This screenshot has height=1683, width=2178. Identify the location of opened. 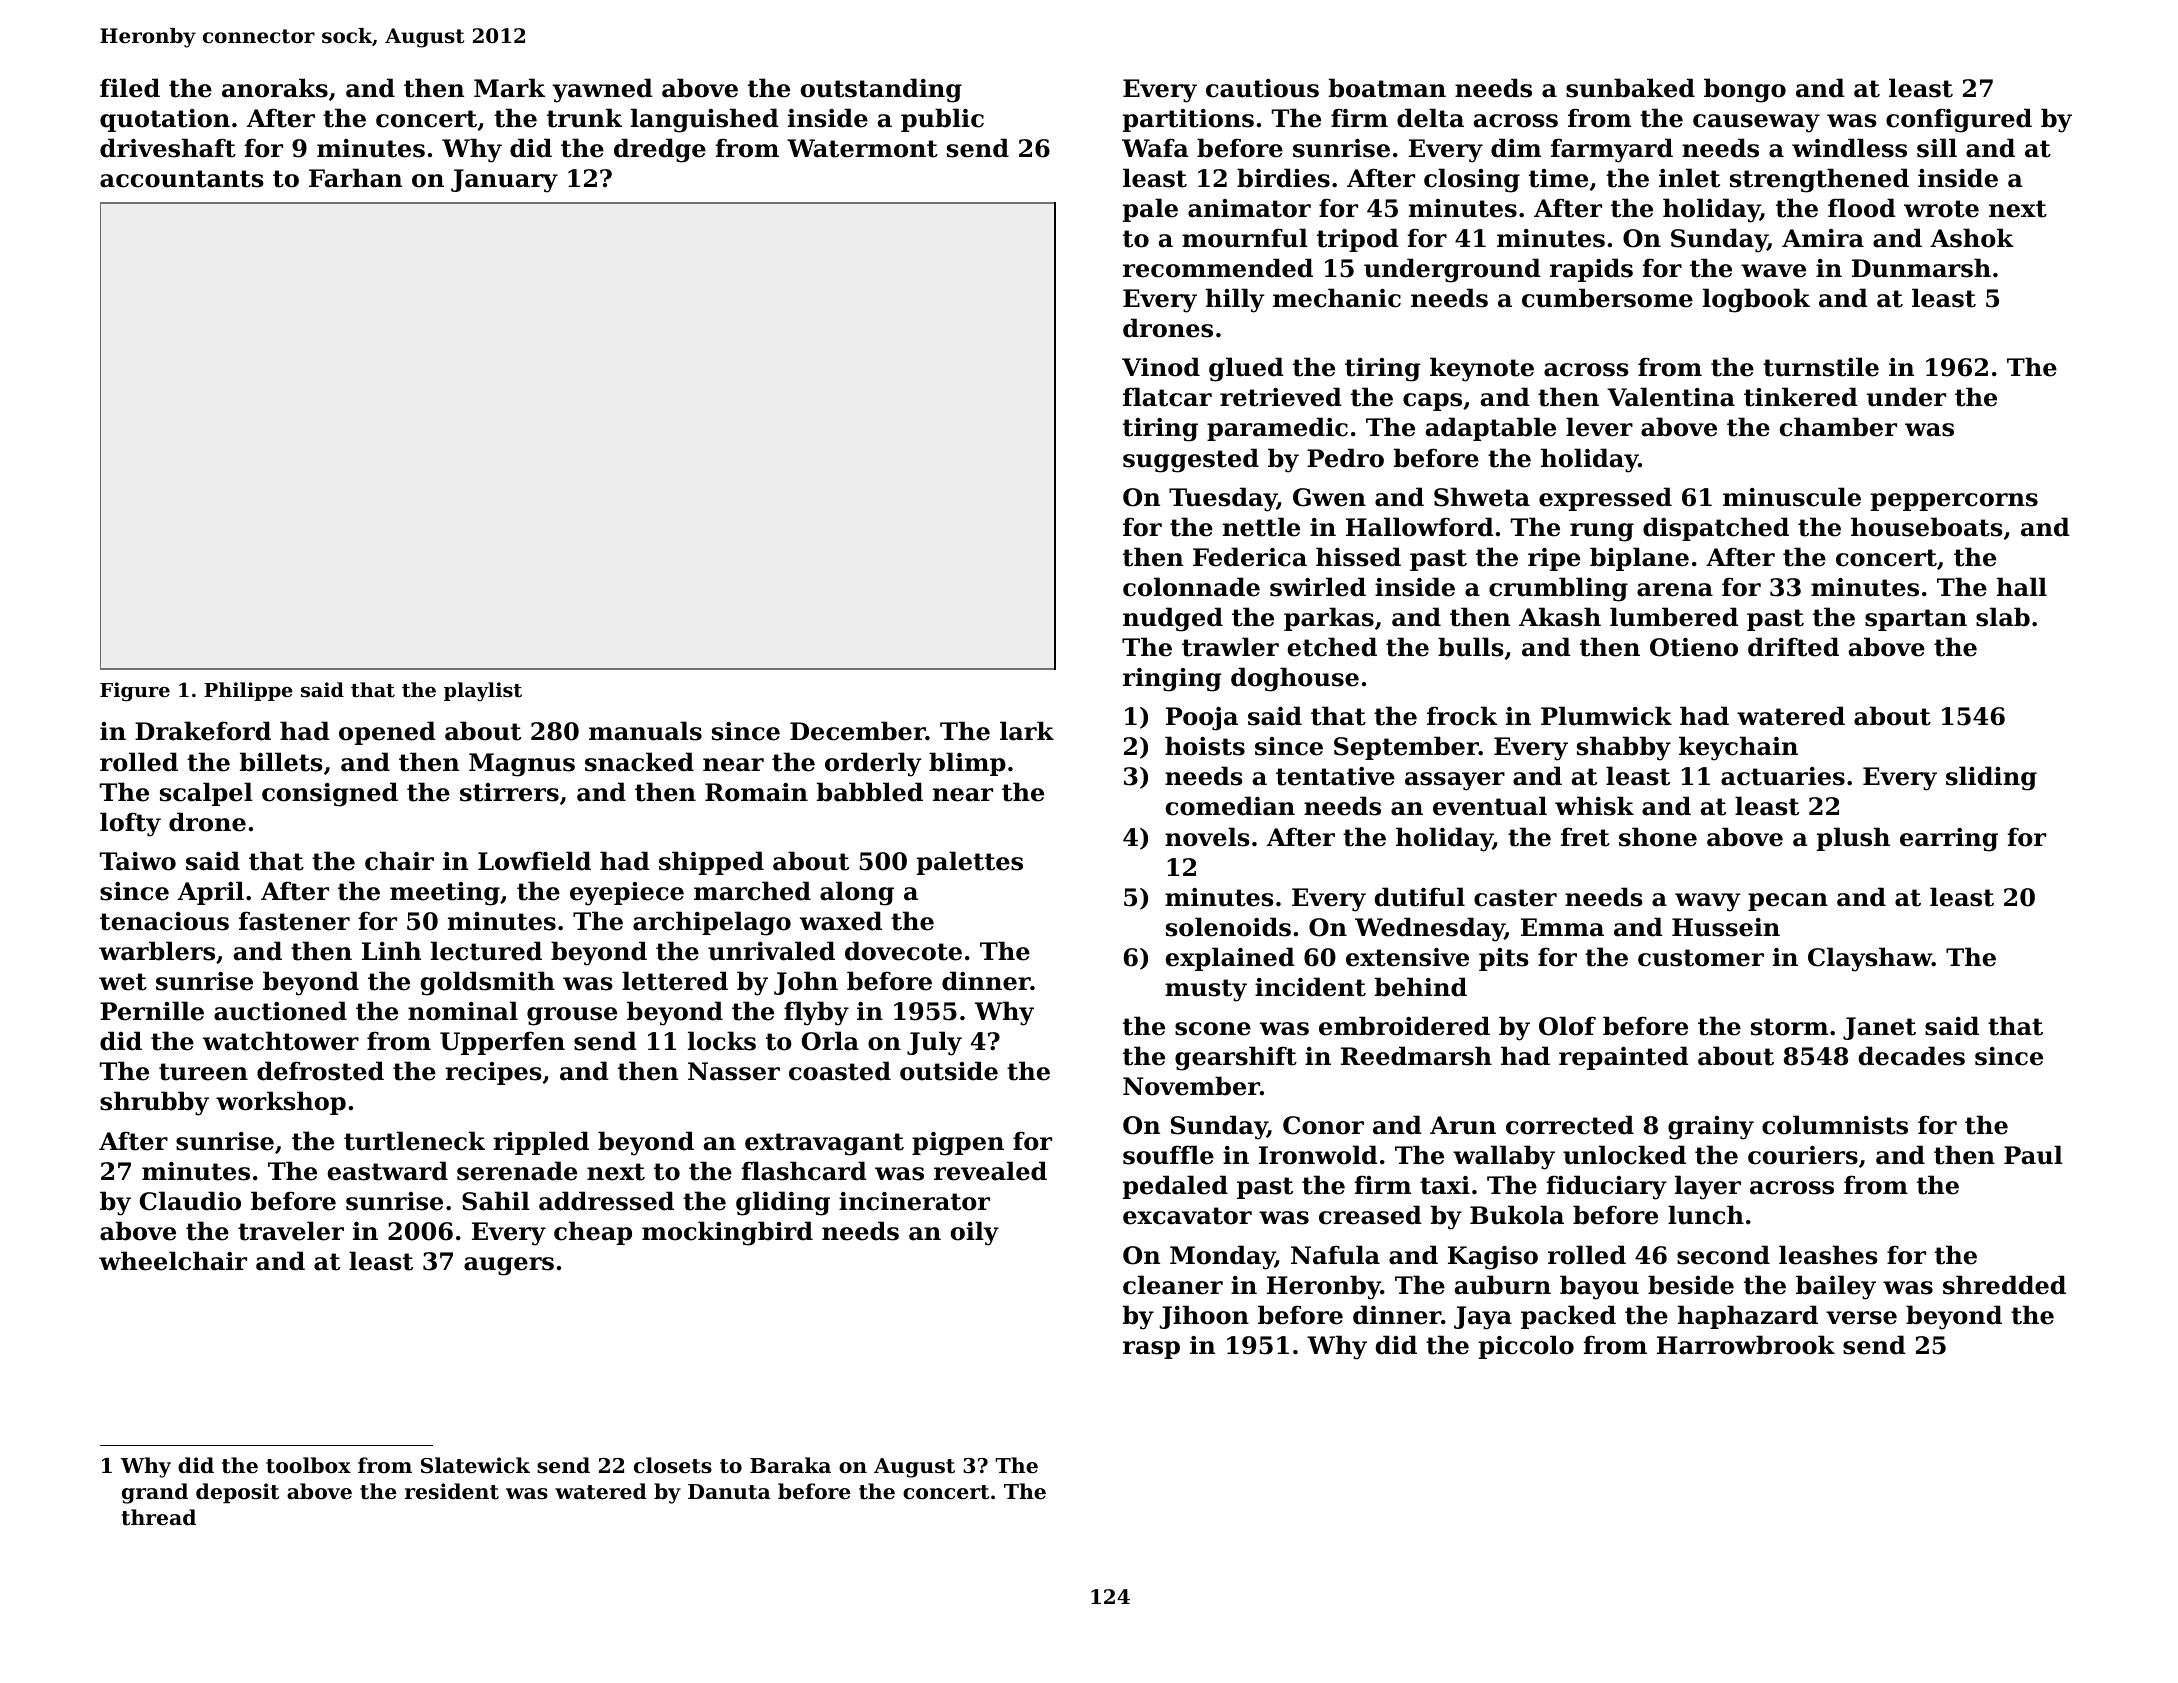
(387, 733).
